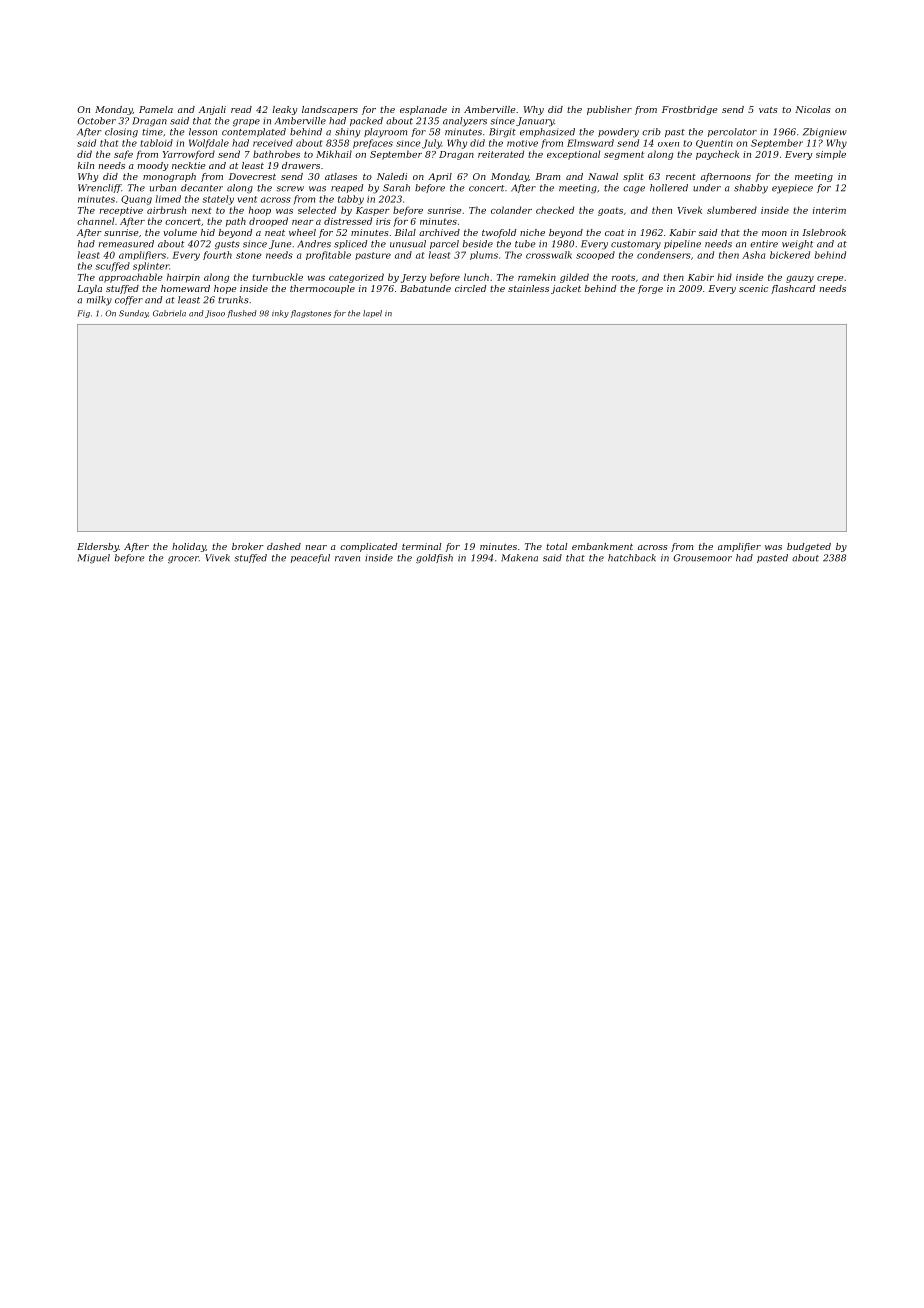 The image size is (924, 1308). I want to click on coat, so click(614, 233).
